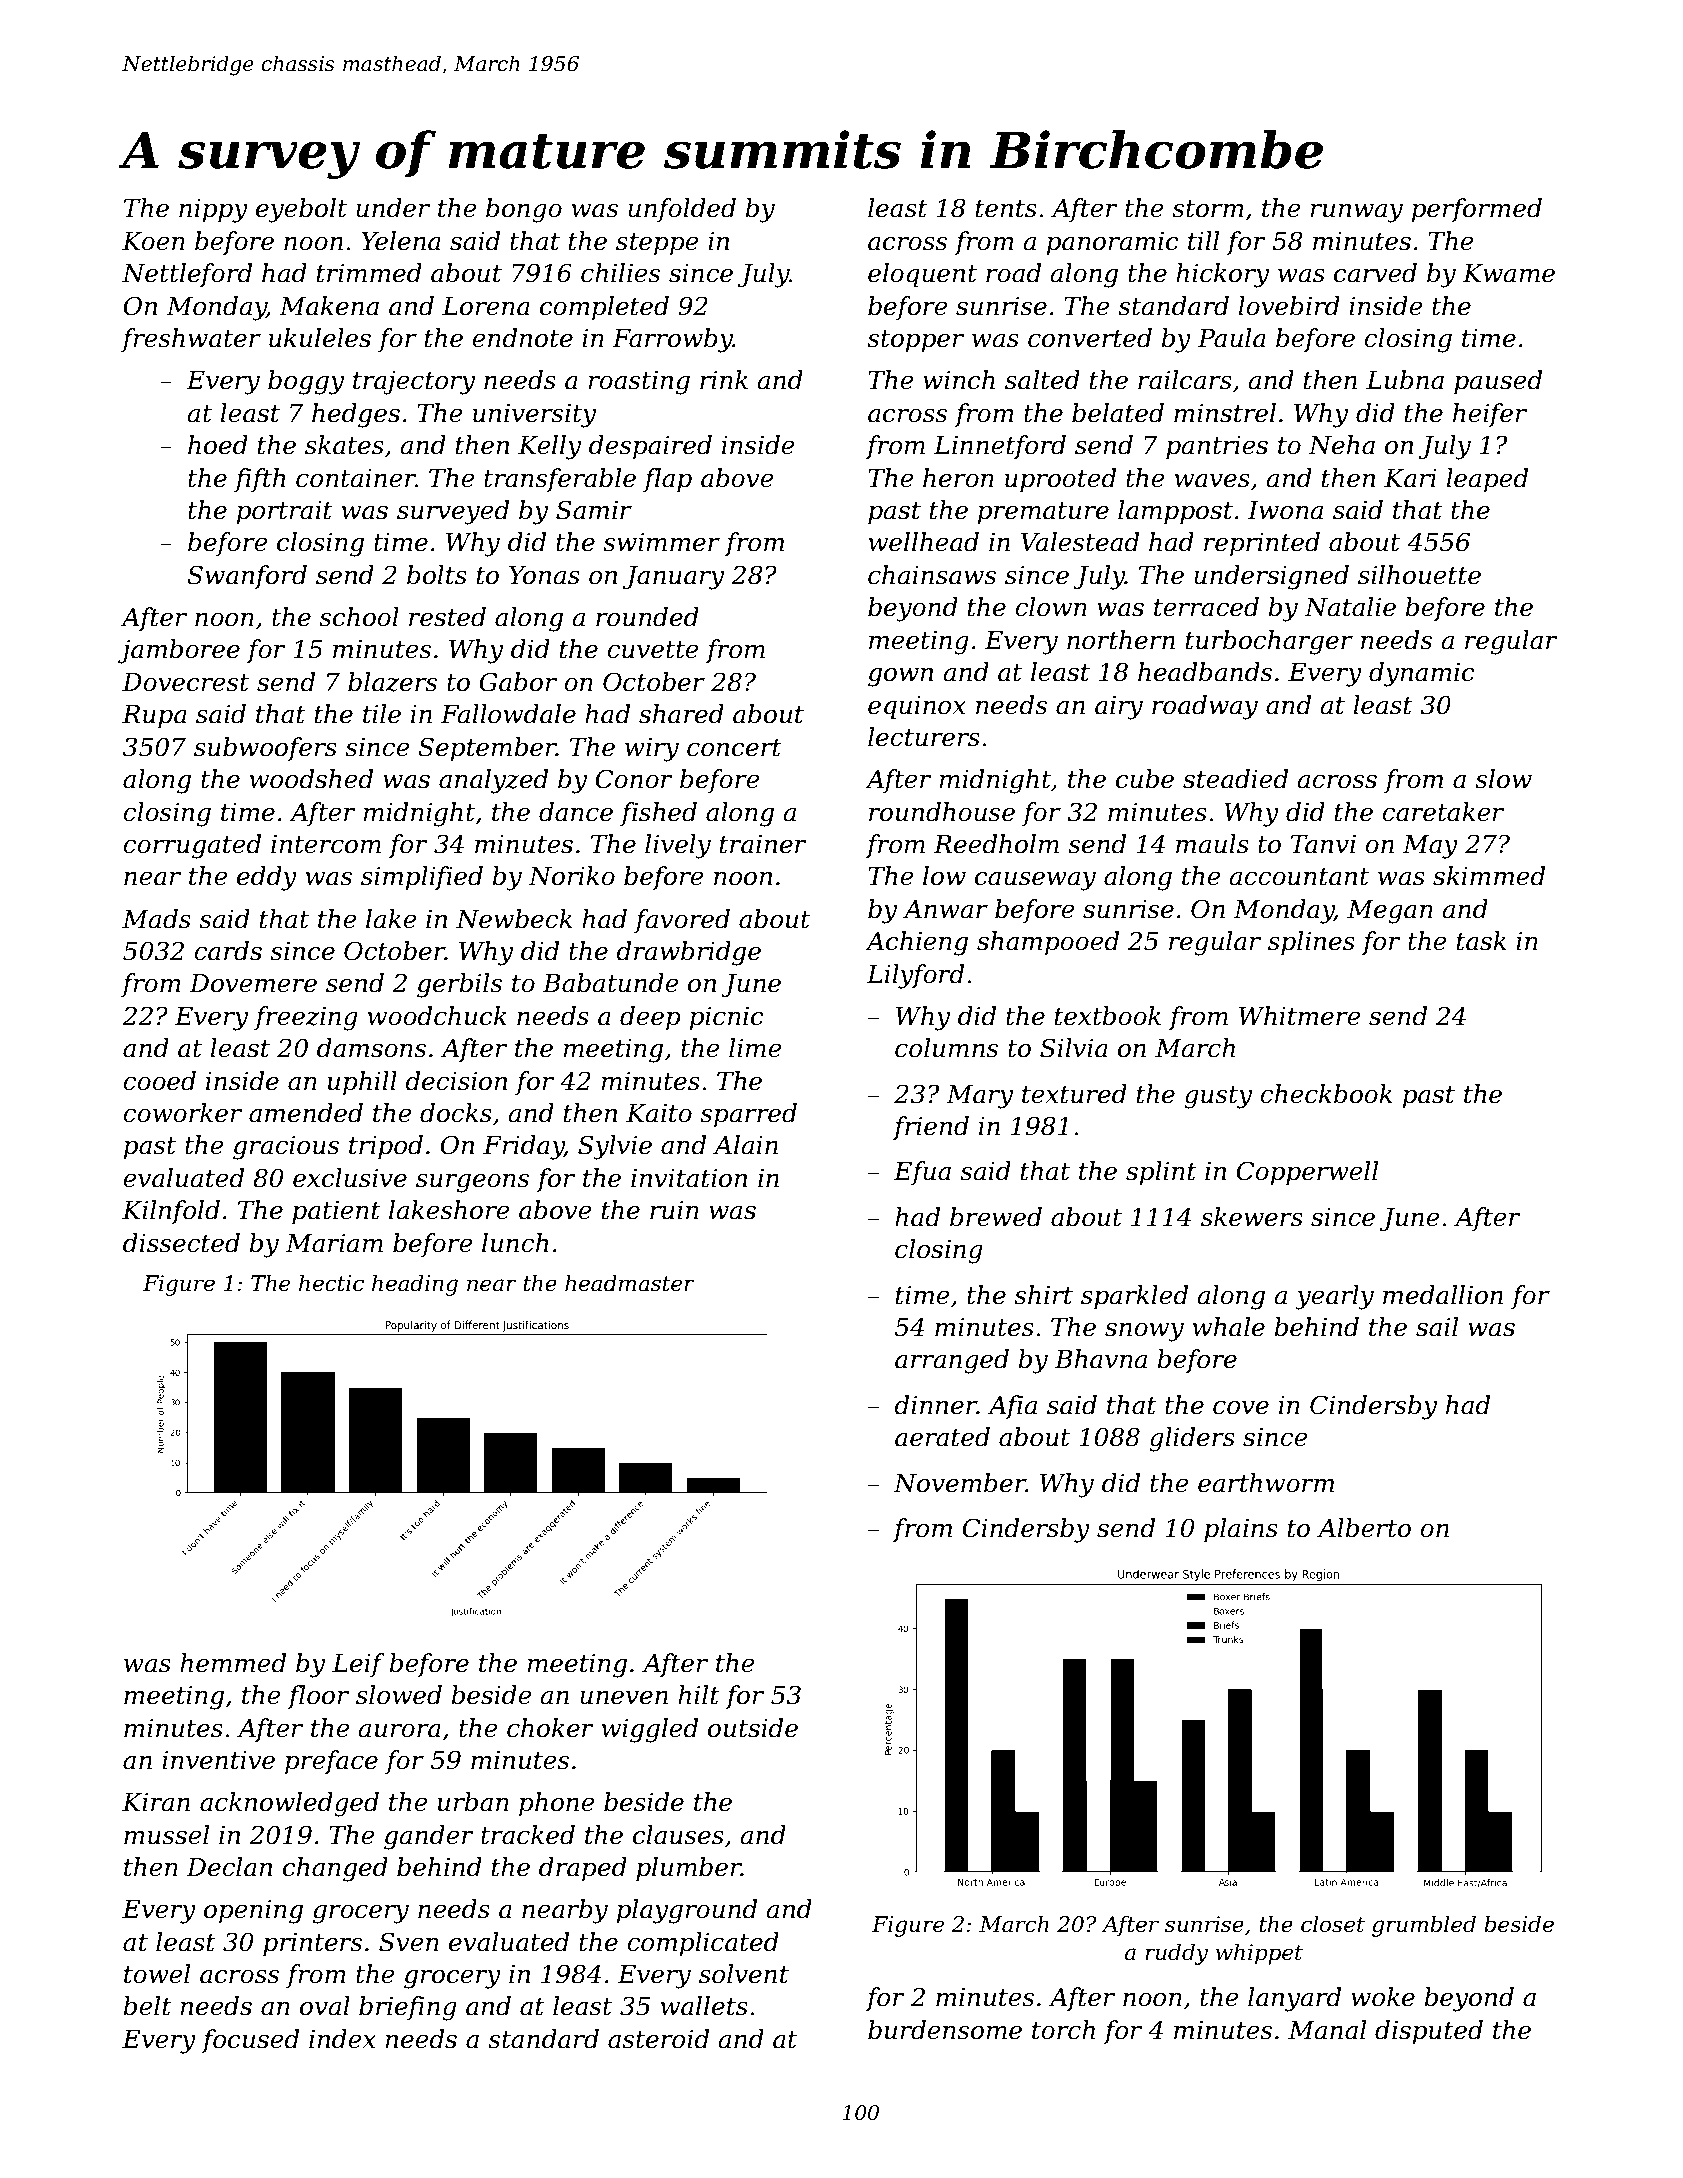  What do you see at coordinates (753, 1728) in the screenshot?
I see `outside` at bounding box center [753, 1728].
